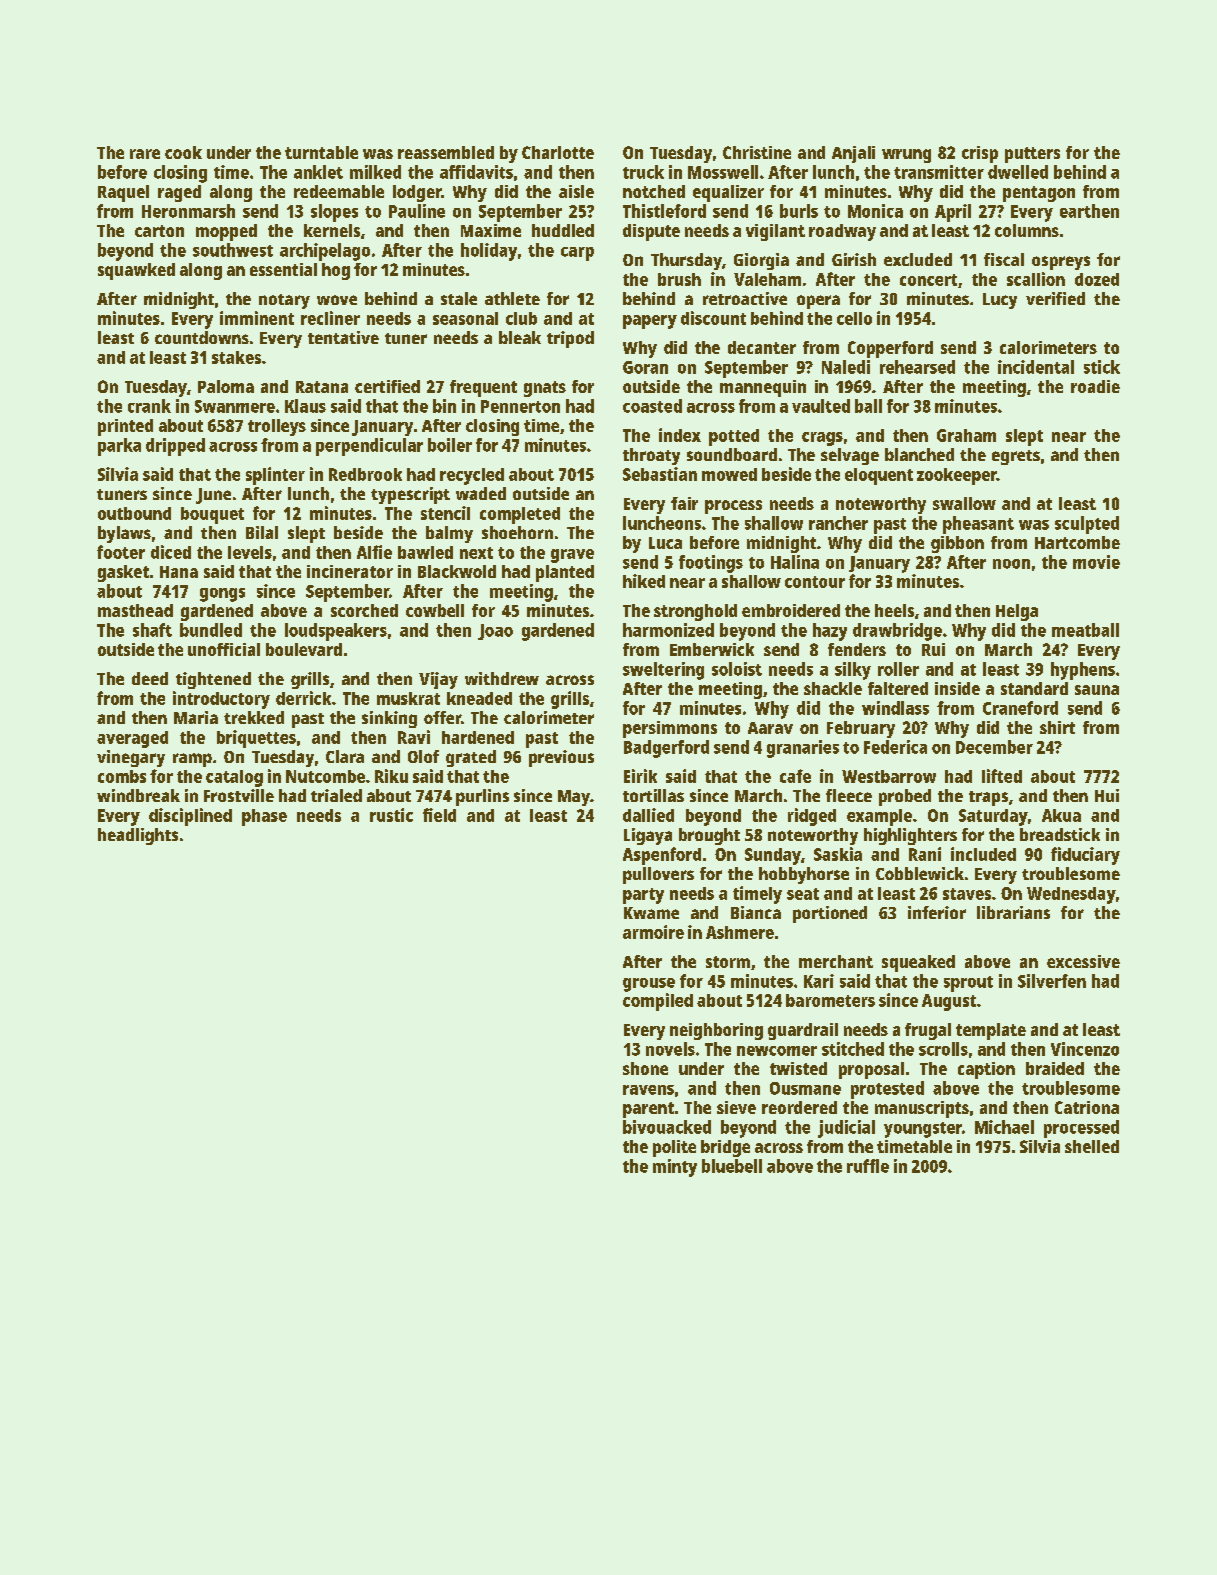 This document has height=1575, width=1217. Describe the element at coordinates (445, 513) in the document. I see `stencil` at that location.
